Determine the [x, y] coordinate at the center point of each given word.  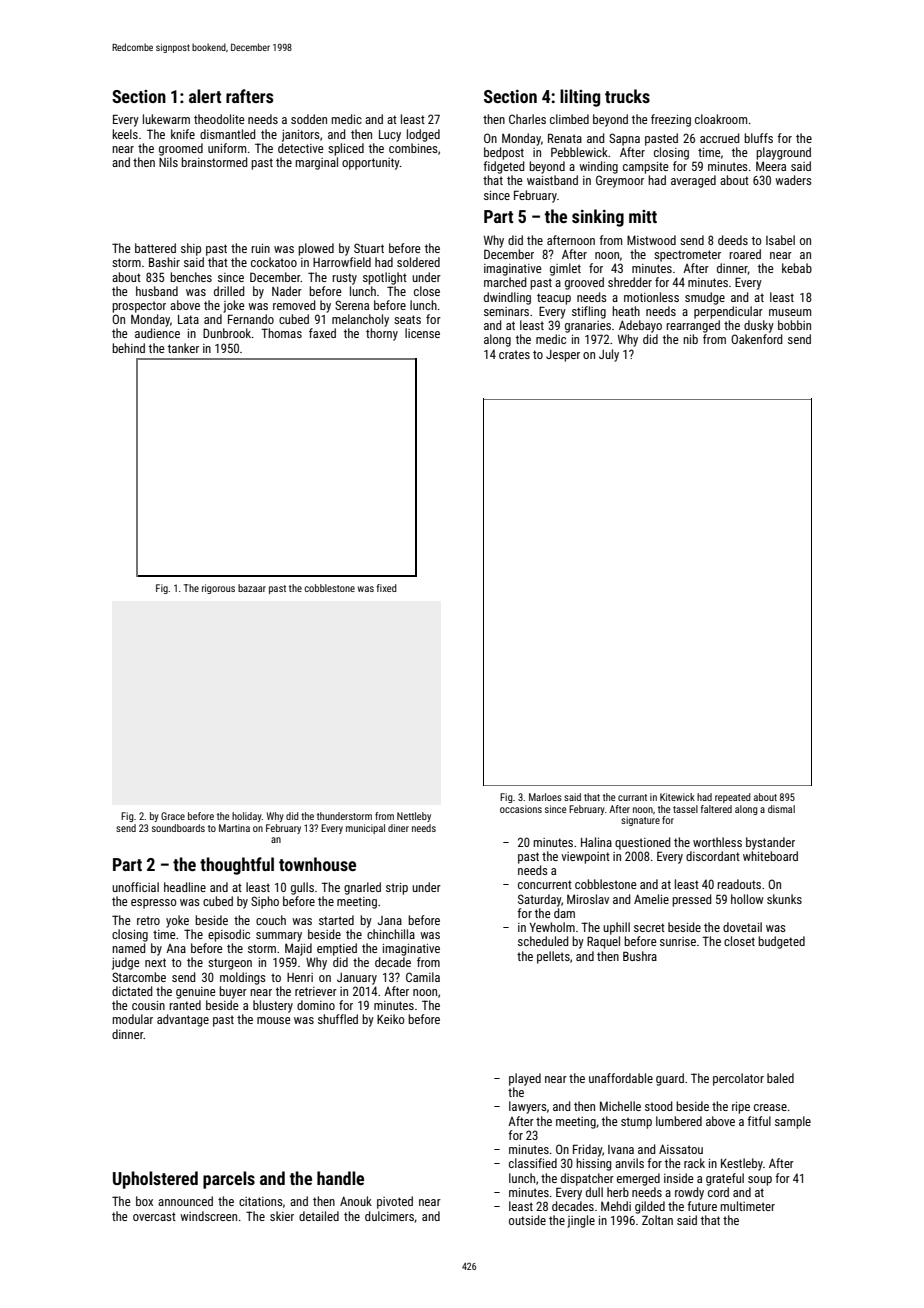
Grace [173, 816]
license [422, 333]
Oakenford [757, 339]
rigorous [218, 589]
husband [157, 291]
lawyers [528, 1107]
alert [205, 96]
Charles [527, 119]
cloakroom [721, 119]
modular [132, 1019]
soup [760, 1181]
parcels [229, 1180]
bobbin [794, 325]
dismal [781, 809]
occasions [521, 809]
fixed [387, 588]
